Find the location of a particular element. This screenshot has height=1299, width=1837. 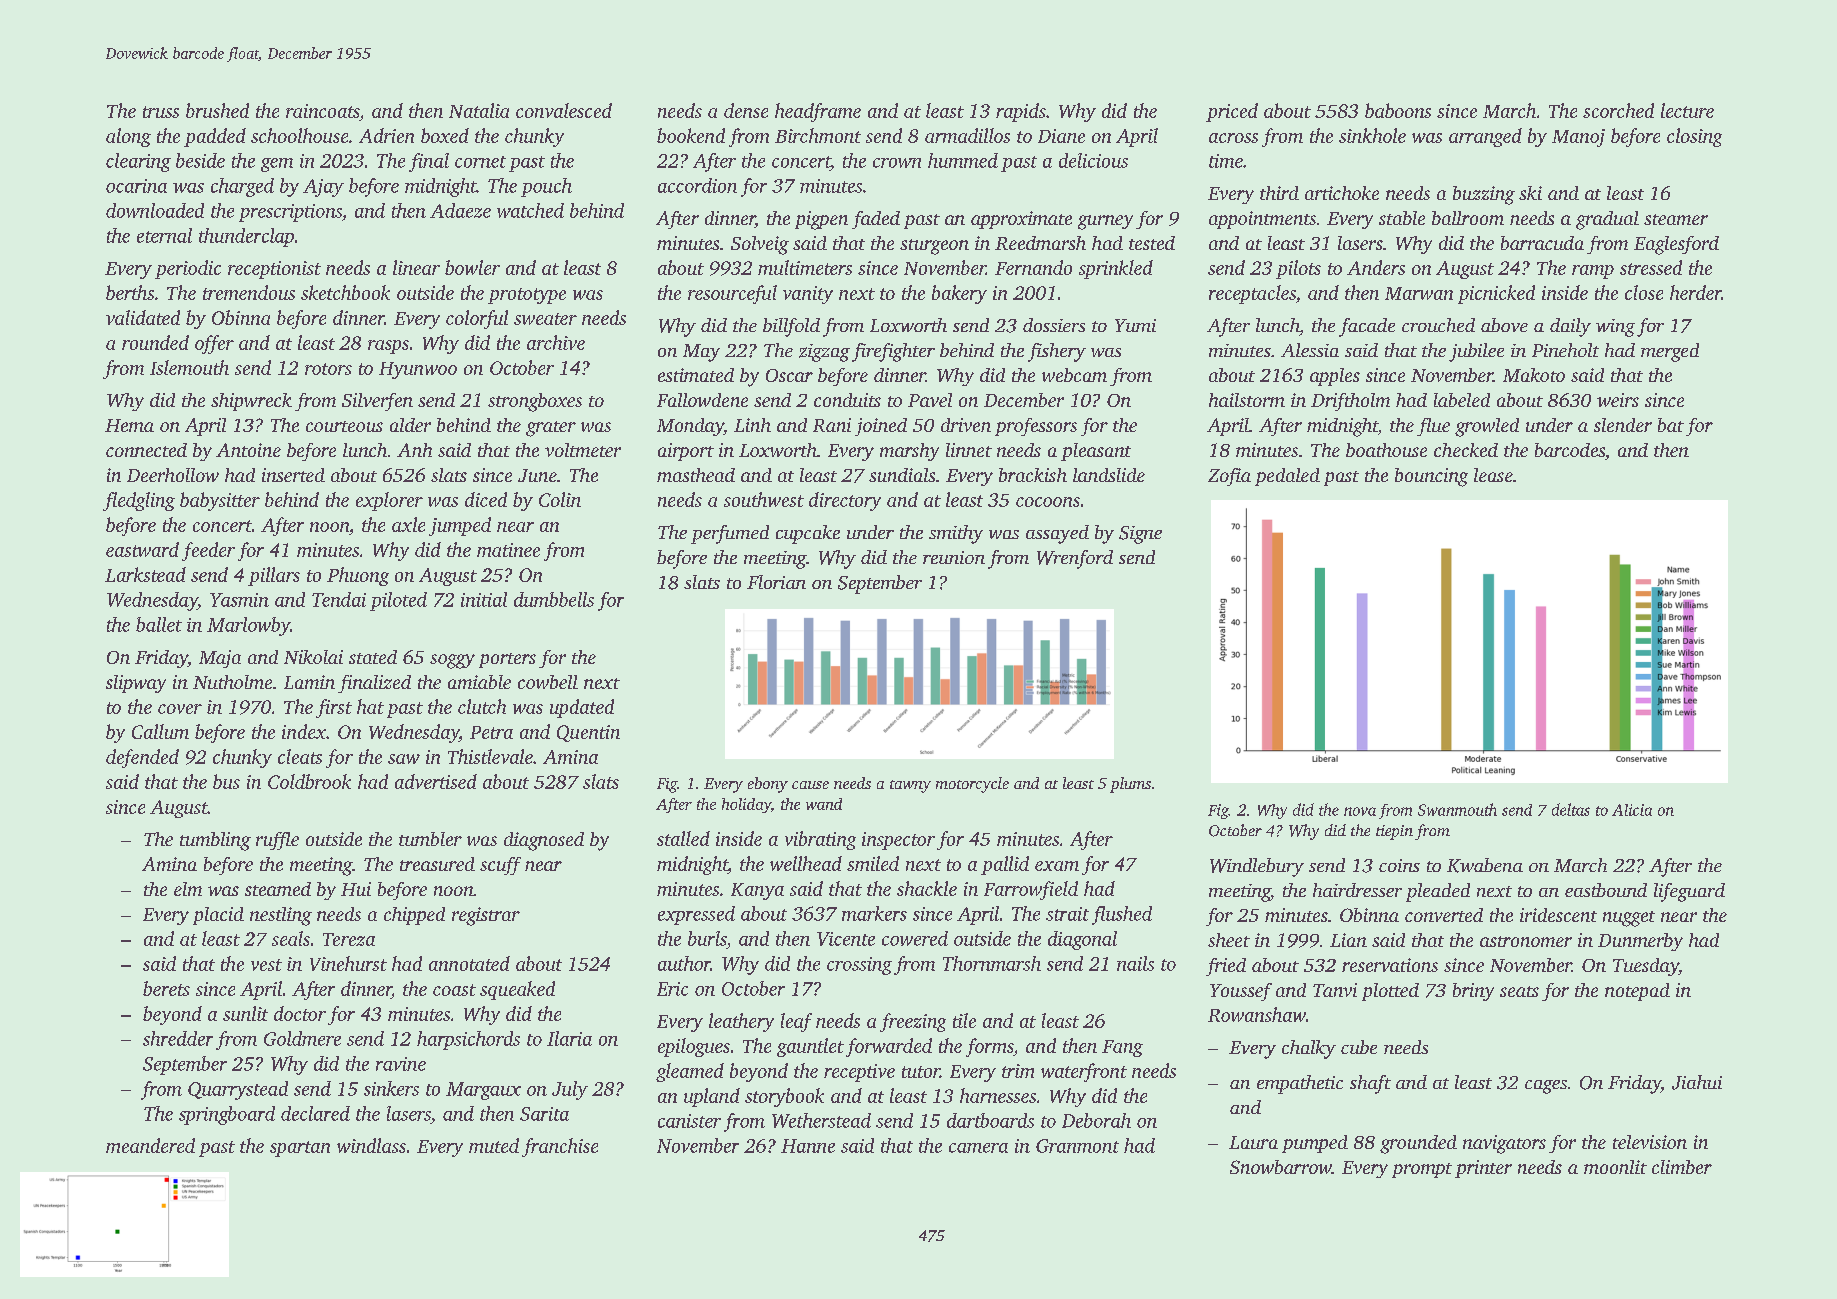

Alicia is located at coordinates (1632, 810).
